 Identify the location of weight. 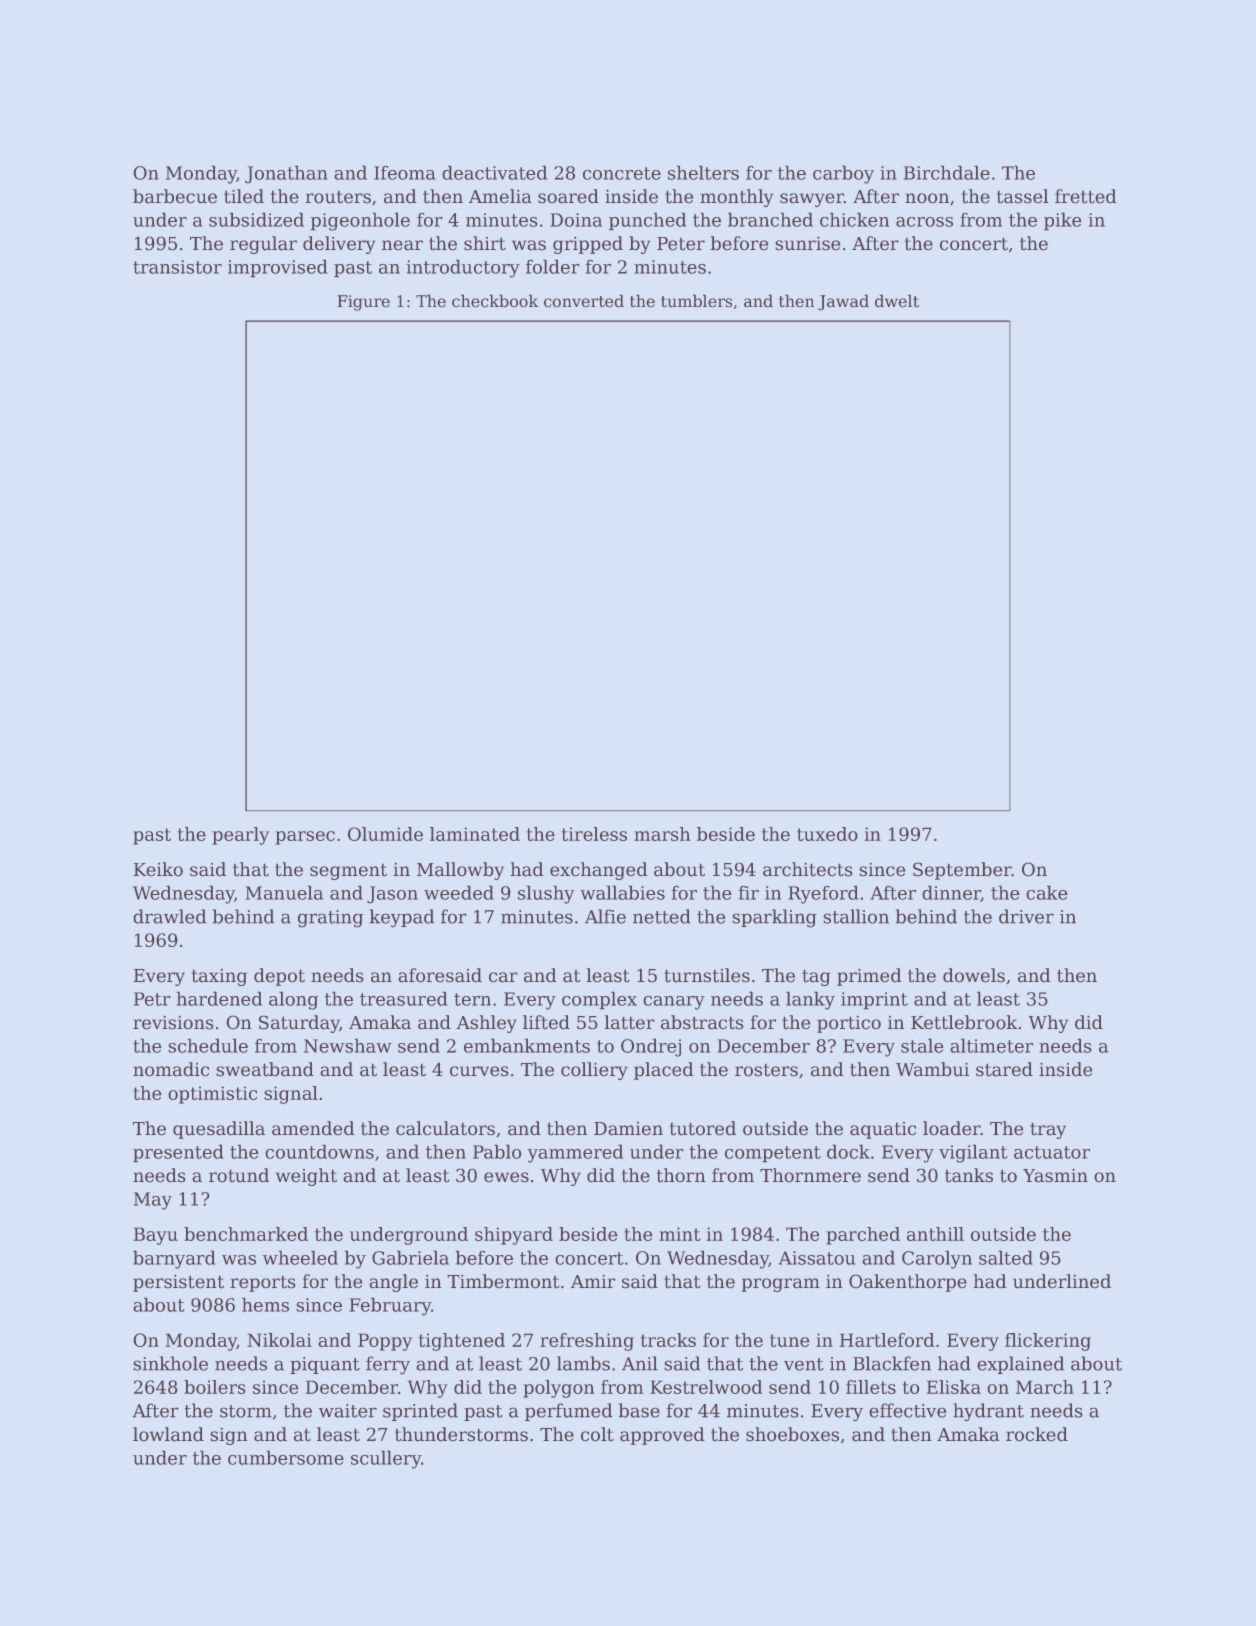
(306, 1177).
